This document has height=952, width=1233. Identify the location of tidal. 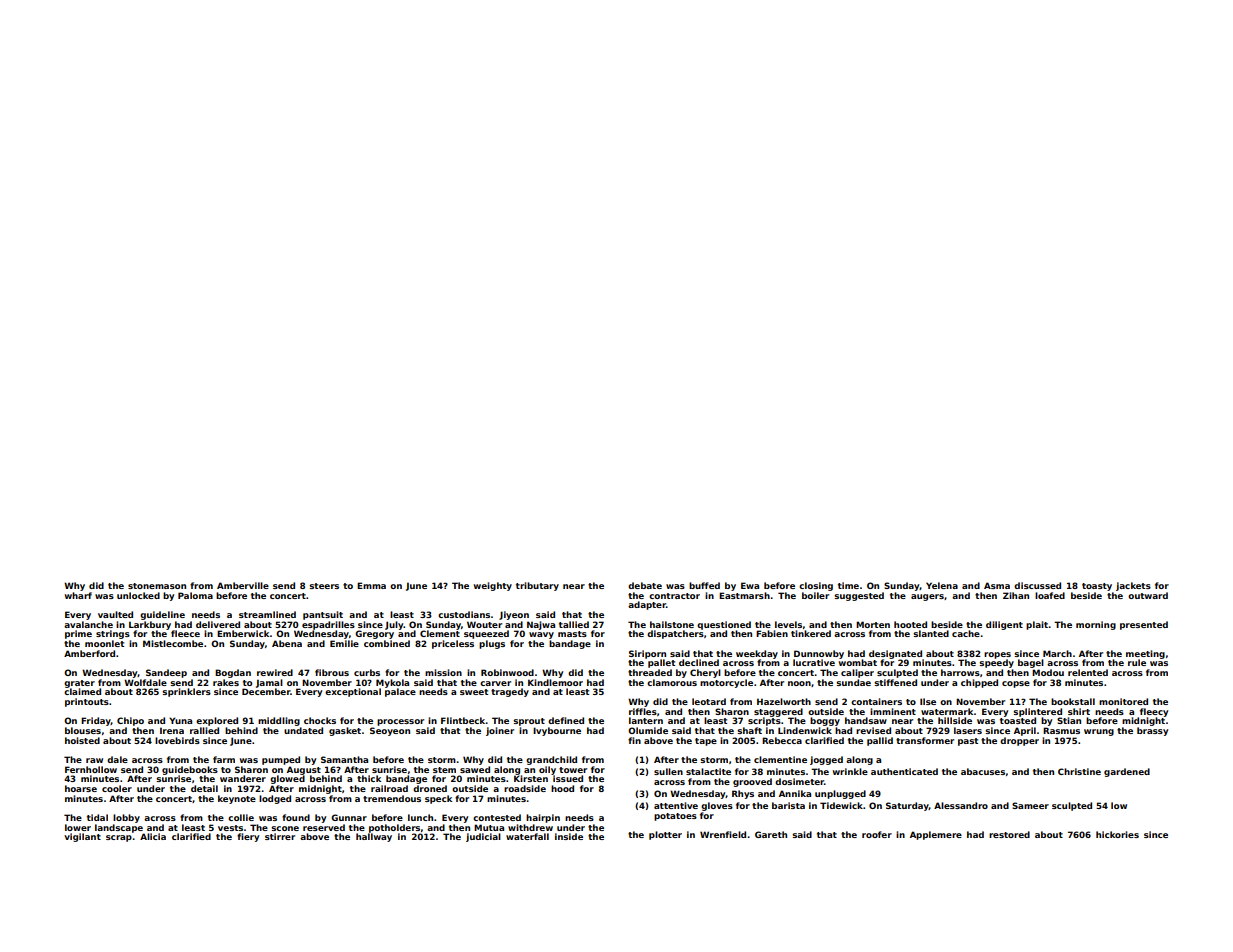
(97, 817).
